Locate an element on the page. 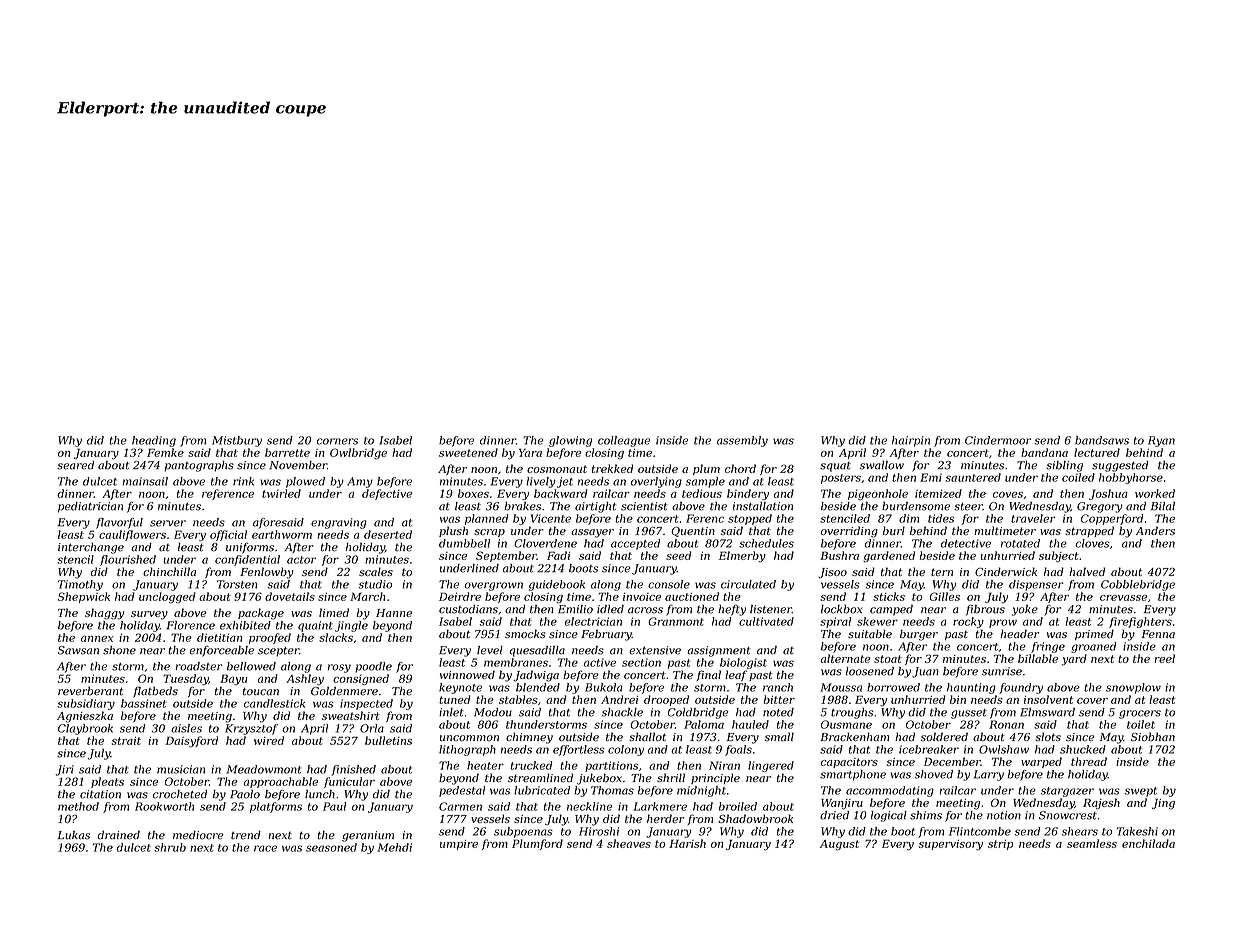  hairpin is located at coordinates (911, 441).
